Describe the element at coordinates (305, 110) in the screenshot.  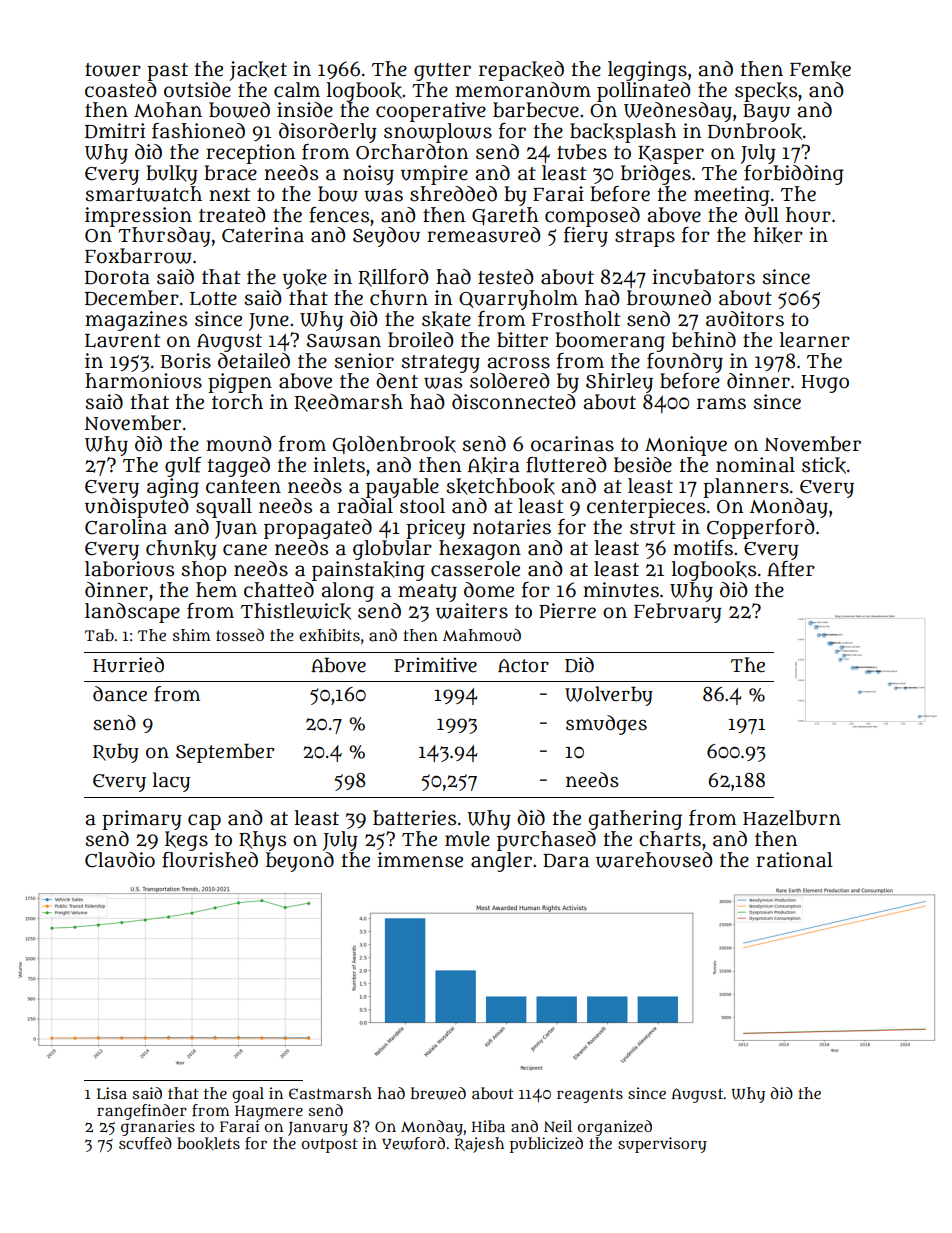
I see `inside` at that location.
